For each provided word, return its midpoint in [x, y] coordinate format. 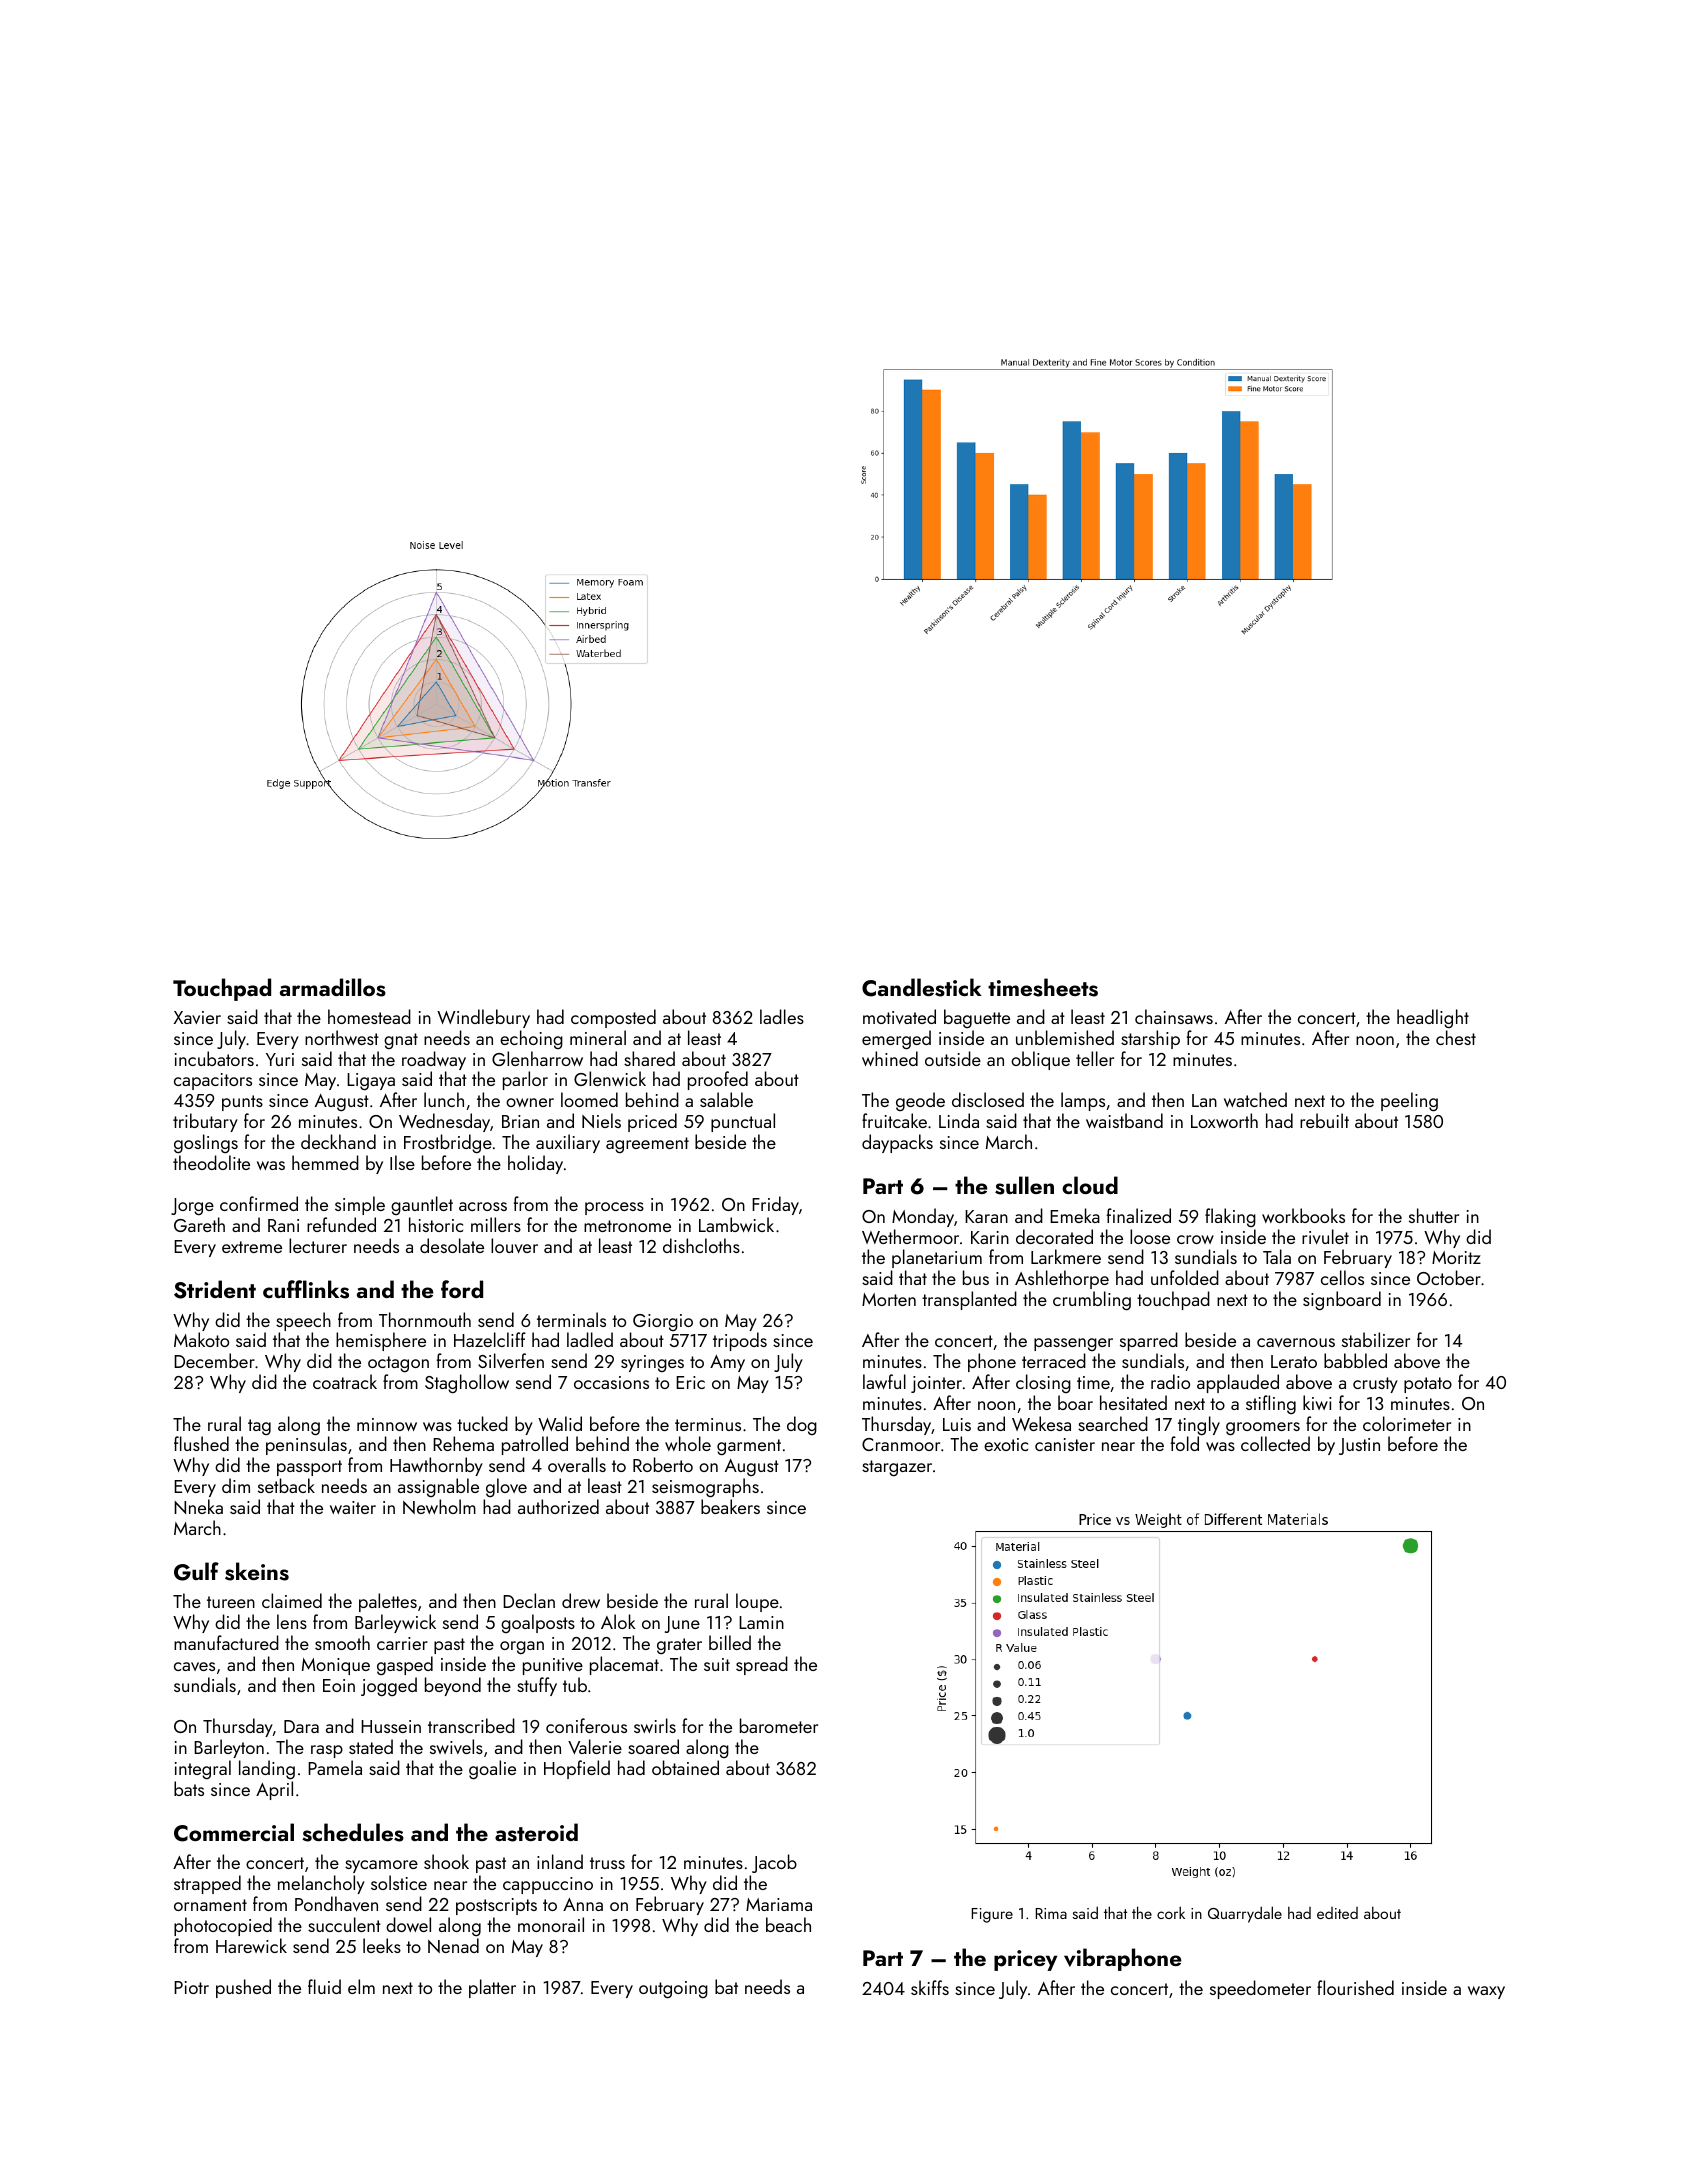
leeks [382, 1945]
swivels [456, 1746]
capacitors [213, 1081]
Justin [1359, 1446]
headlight [1433, 1018]
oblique [1040, 1060]
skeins [257, 1571]
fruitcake [894, 1120]
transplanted [969, 1300]
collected [1275, 1443]
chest [1456, 1037]
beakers [730, 1506]
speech [303, 1321]
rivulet [1325, 1236]
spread [762, 1665]
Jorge [192, 1206]
